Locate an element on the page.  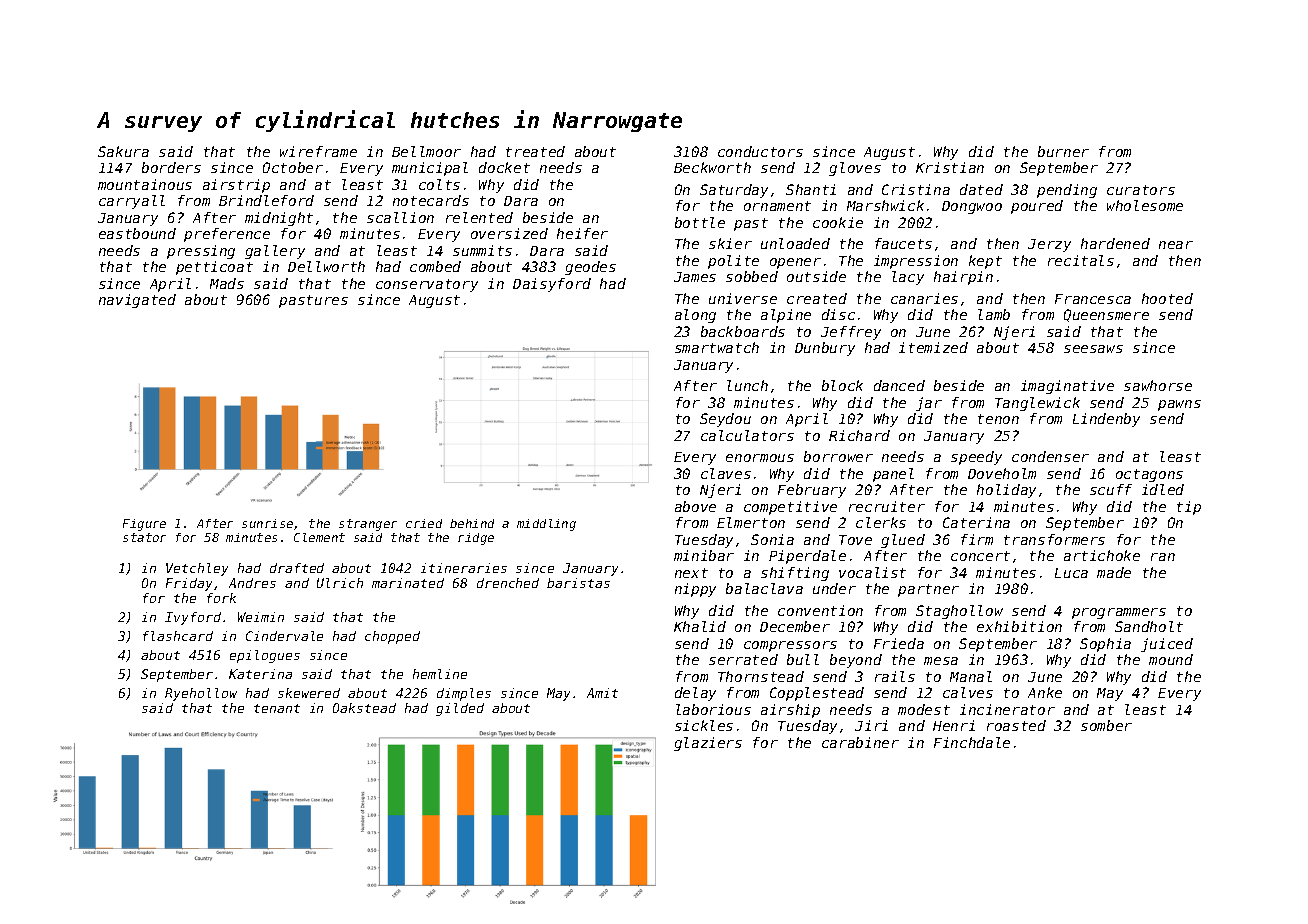
relented is located at coordinates (479, 217).
